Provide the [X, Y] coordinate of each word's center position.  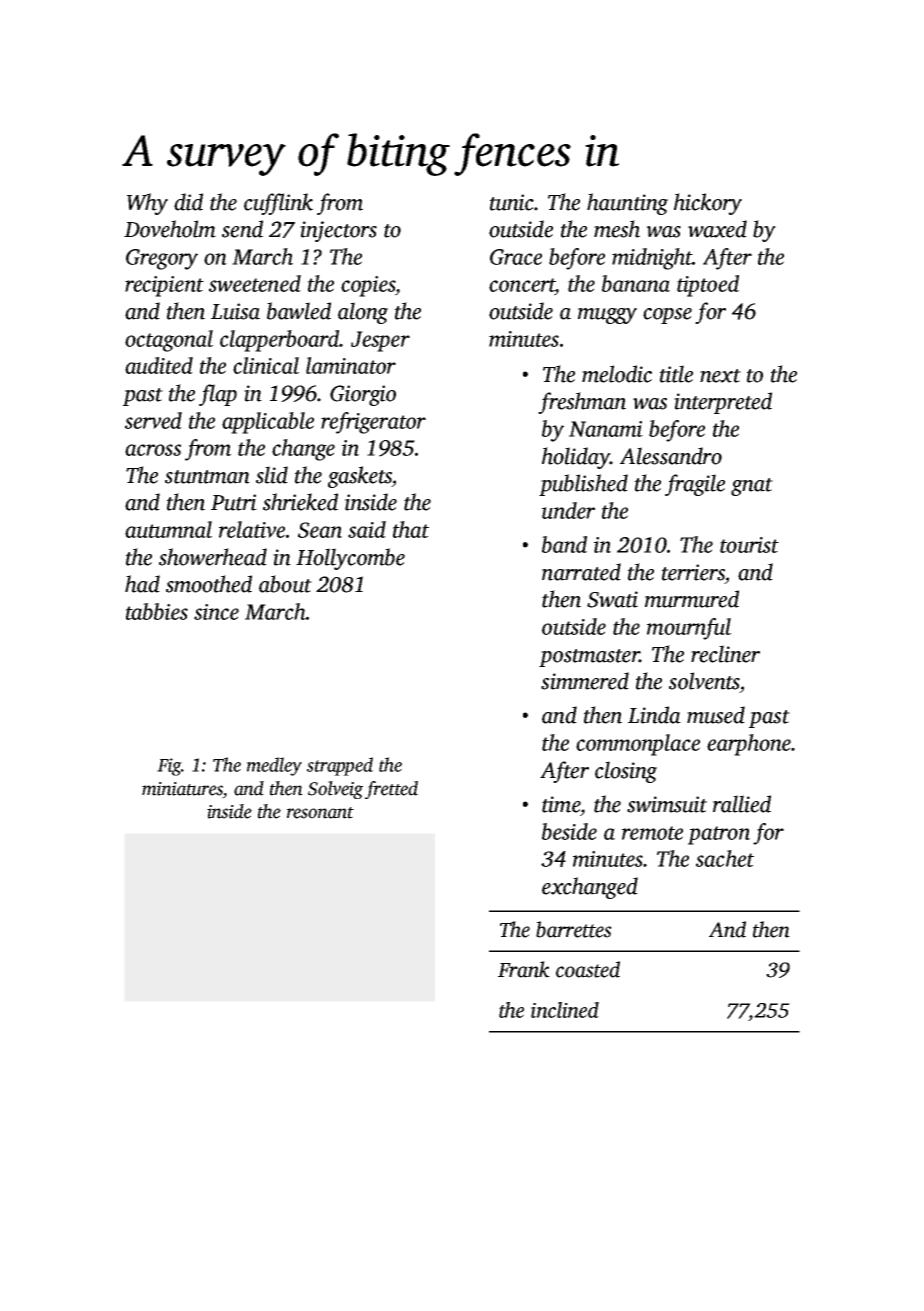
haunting [627, 204]
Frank [524, 969]
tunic [512, 202]
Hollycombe [350, 559]
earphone [749, 745]
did [188, 202]
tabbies [157, 611]
